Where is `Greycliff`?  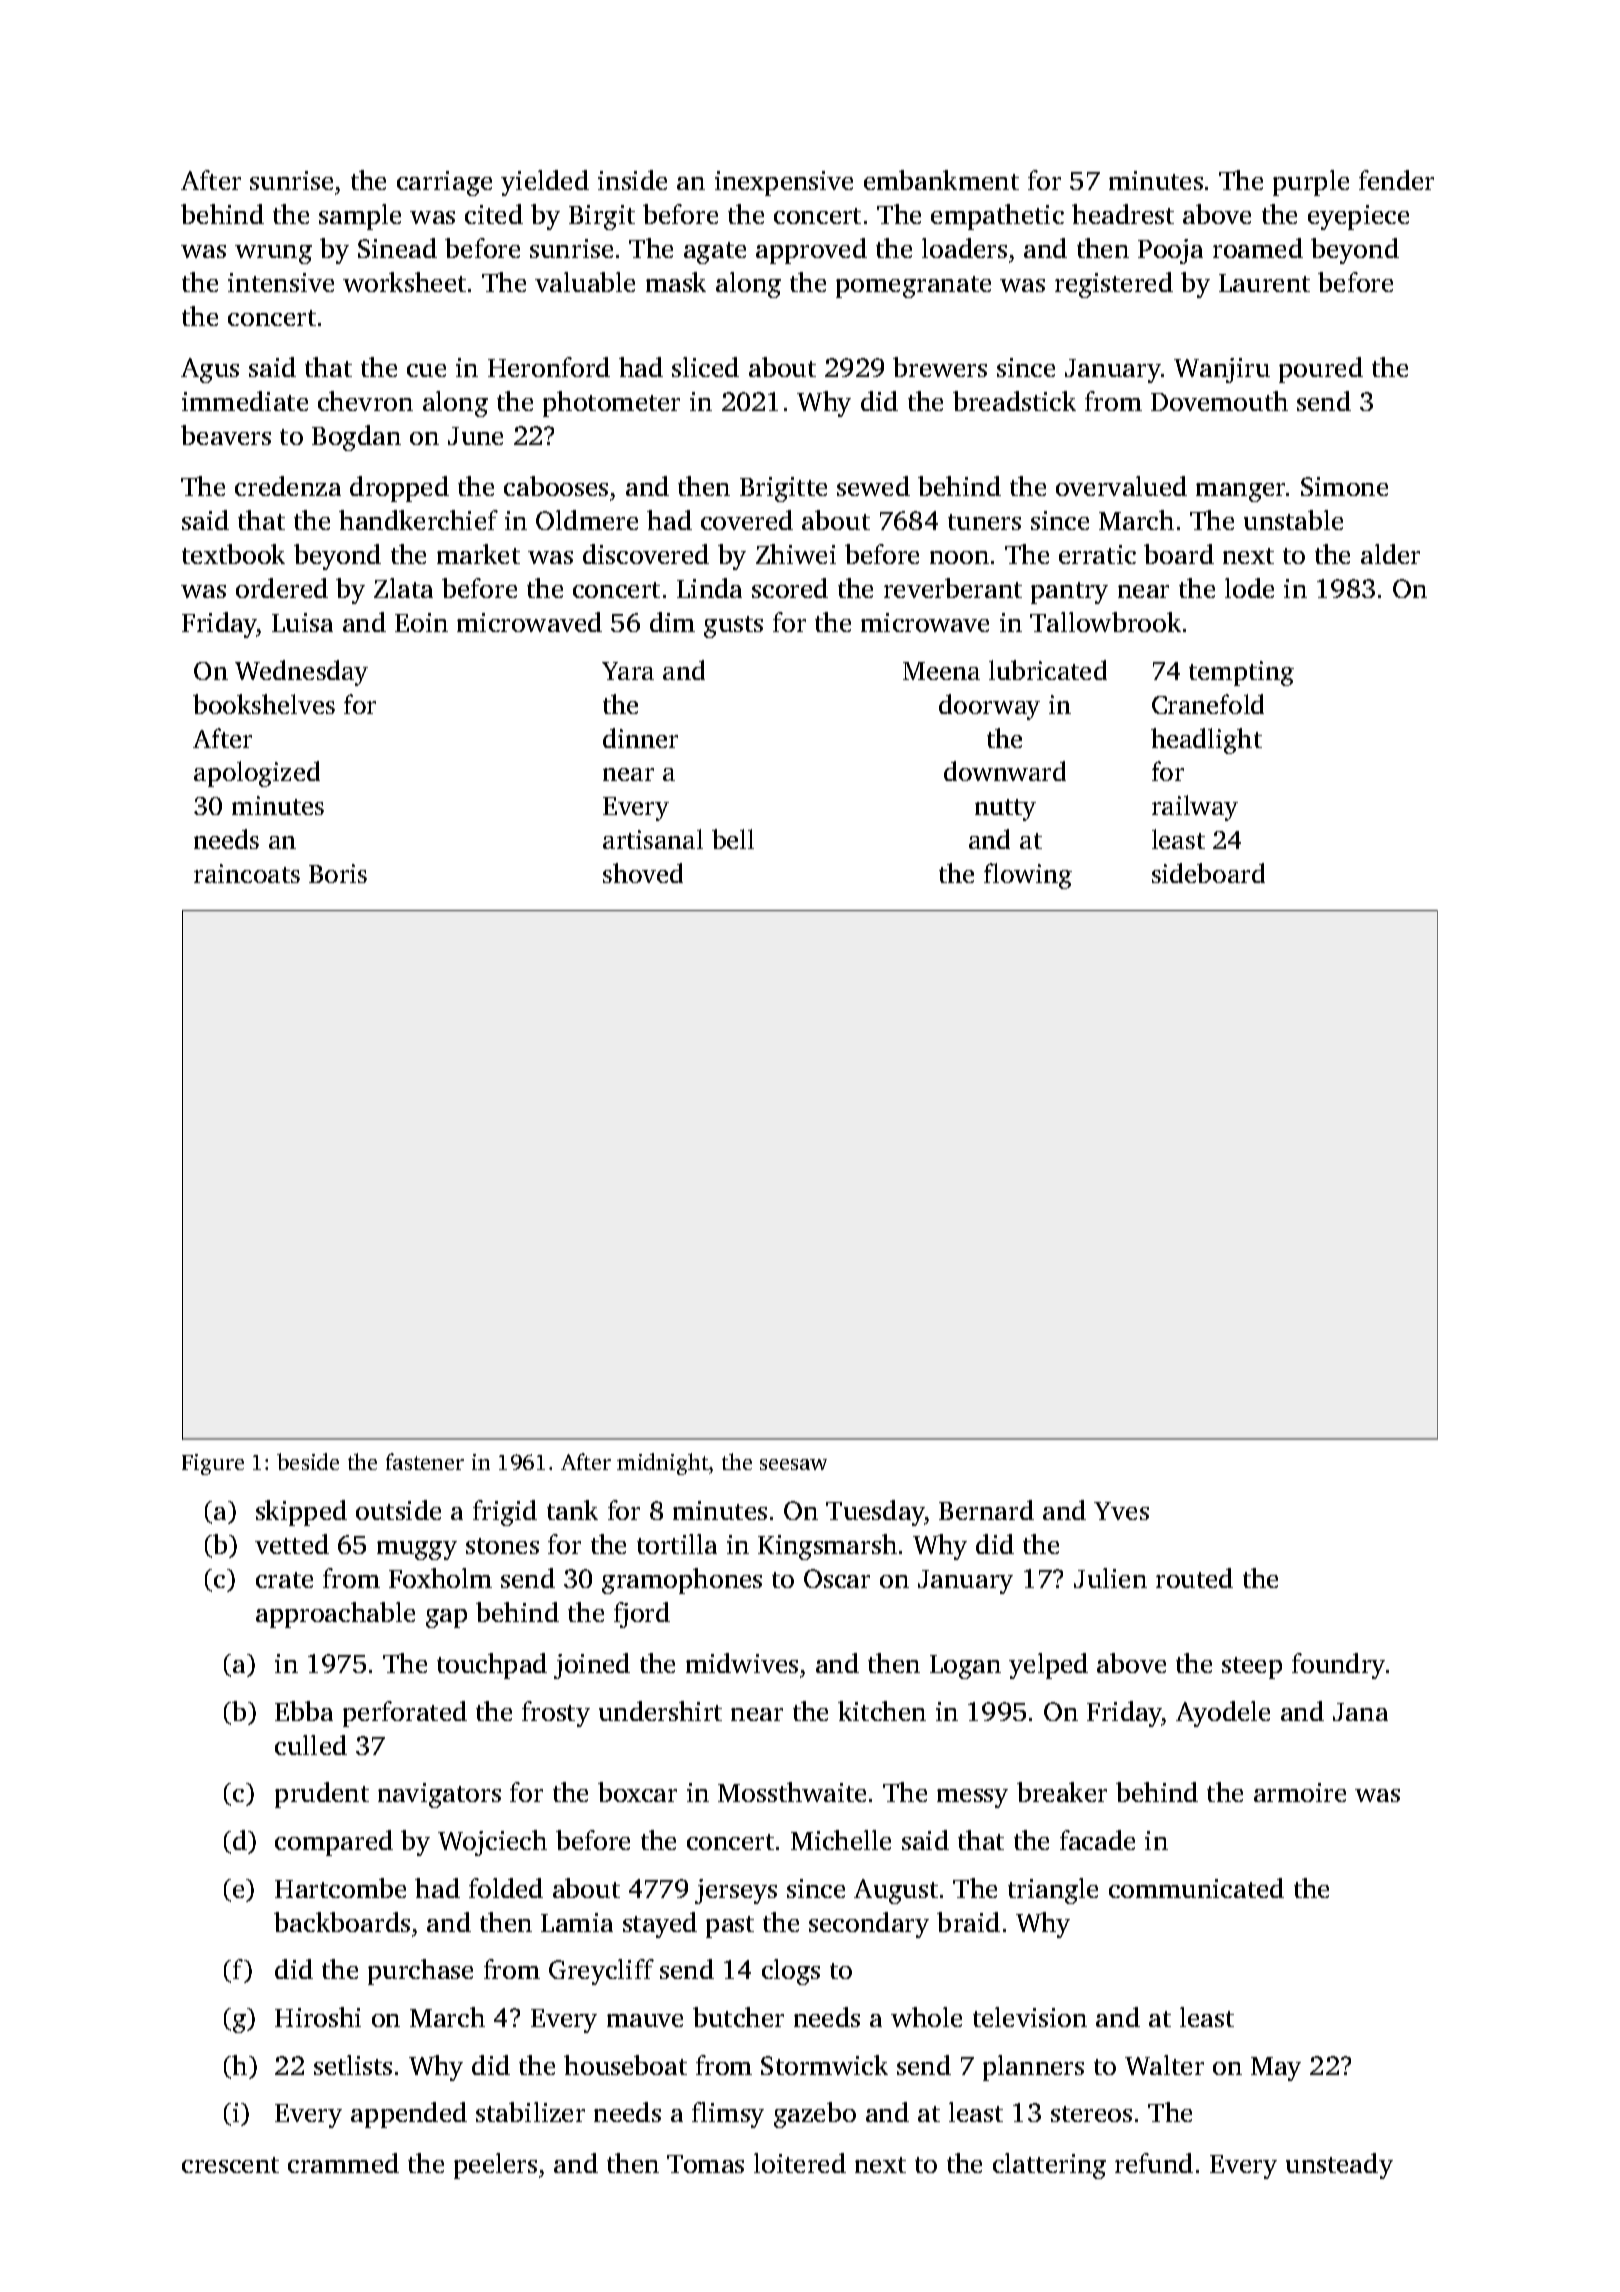
Greycliff is located at coordinates (601, 1972).
